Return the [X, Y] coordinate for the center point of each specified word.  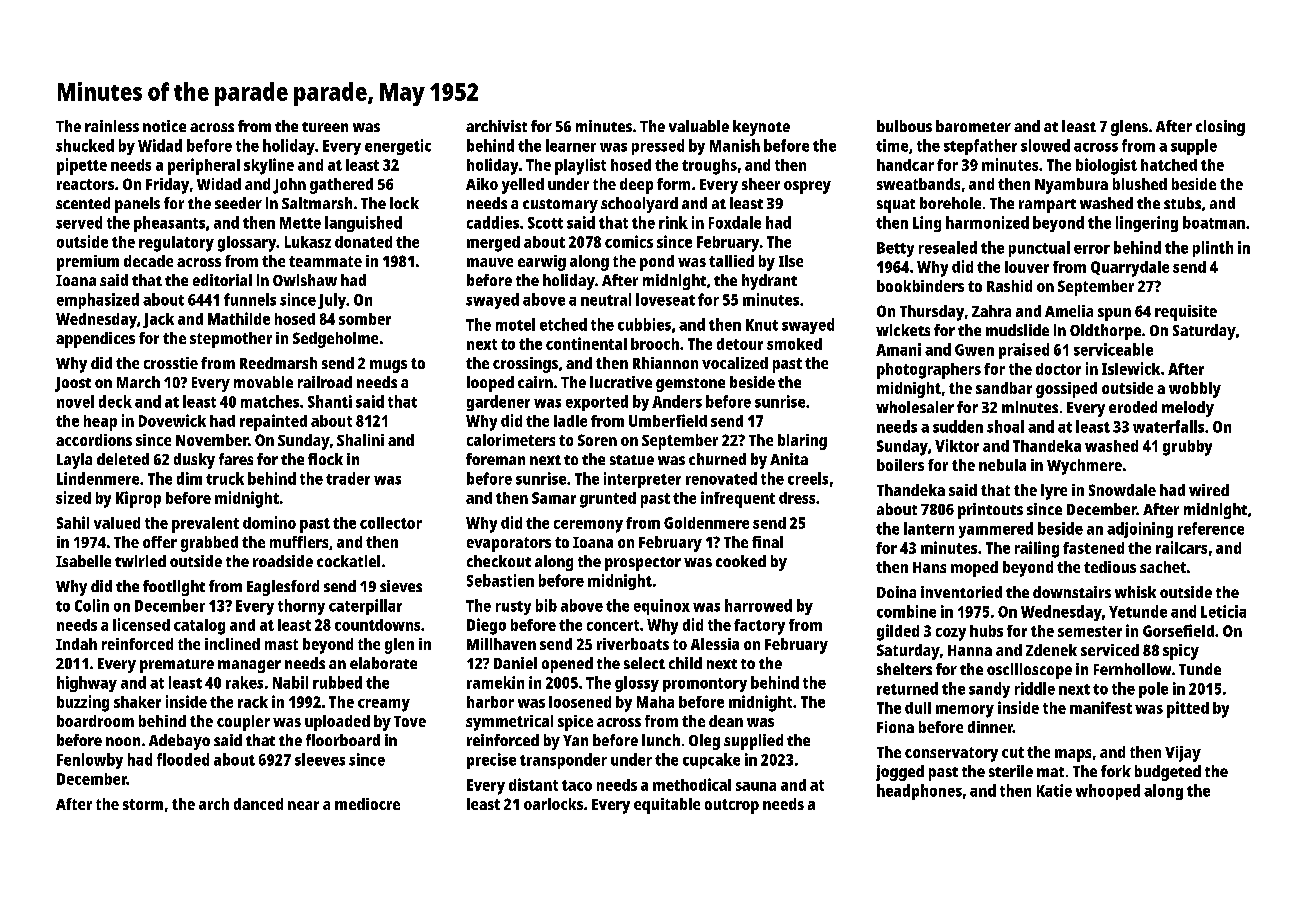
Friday [167, 186]
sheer [761, 184]
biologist [1106, 166]
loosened [580, 702]
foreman [495, 459]
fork [1116, 771]
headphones [919, 792]
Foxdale [735, 222]
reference [1211, 528]
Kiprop [138, 499]
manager [249, 666]
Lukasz [308, 242]
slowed [1045, 145]
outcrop [732, 806]
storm [143, 804]
